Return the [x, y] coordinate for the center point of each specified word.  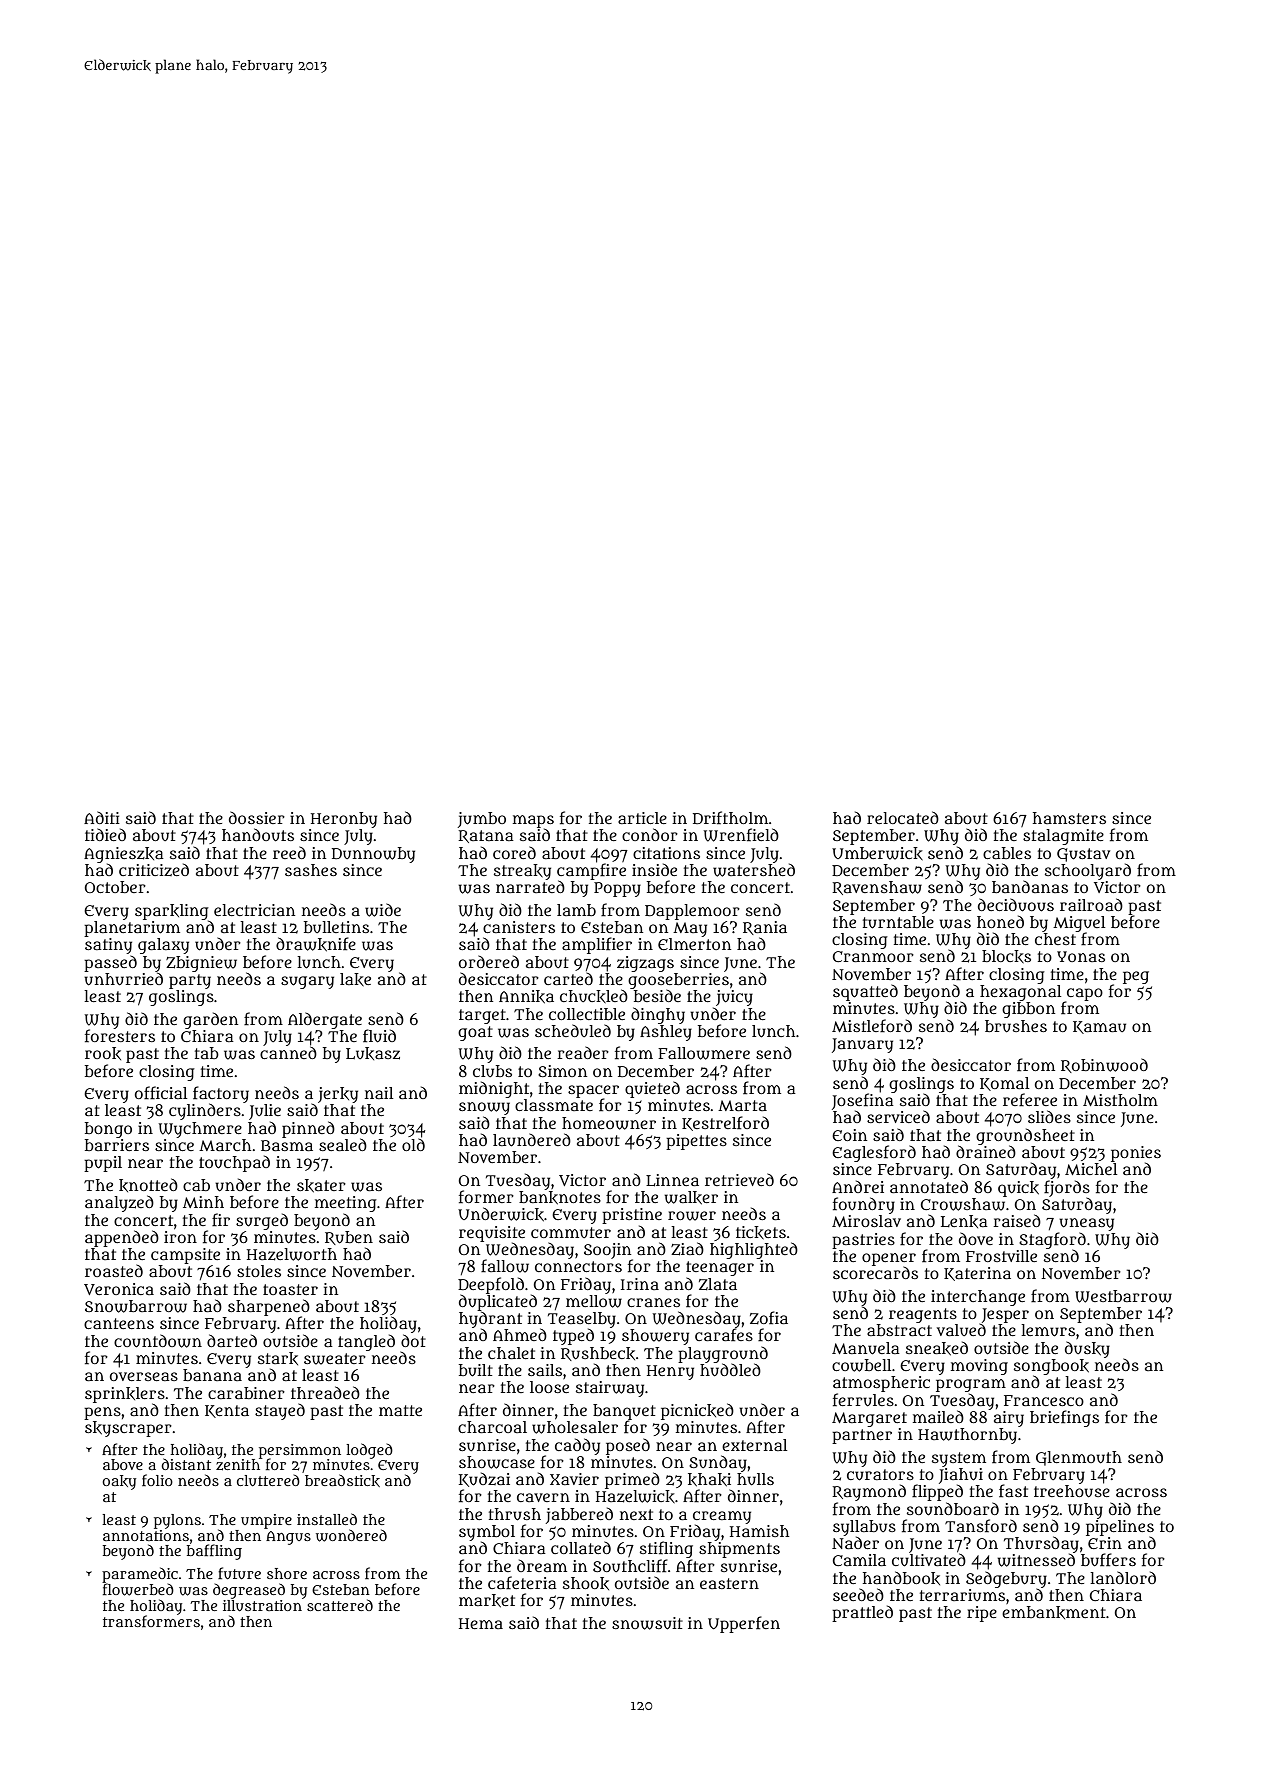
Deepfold [491, 1285]
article [642, 818]
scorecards [875, 1272]
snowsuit [647, 1623]
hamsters [1069, 818]
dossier [257, 817]
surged [262, 1221]
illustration [262, 1605]
